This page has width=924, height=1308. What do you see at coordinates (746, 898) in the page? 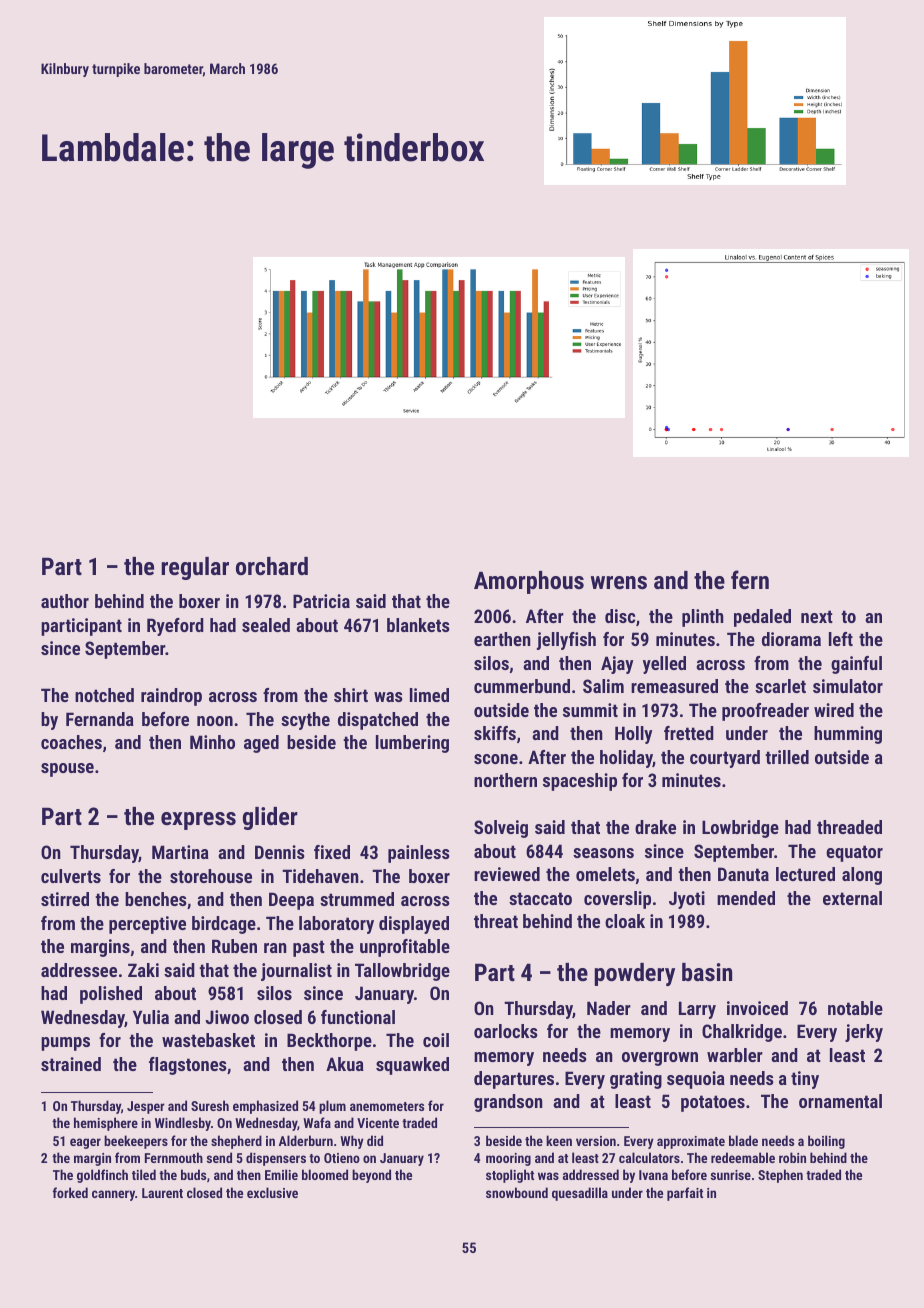
I see `mended` at bounding box center [746, 898].
